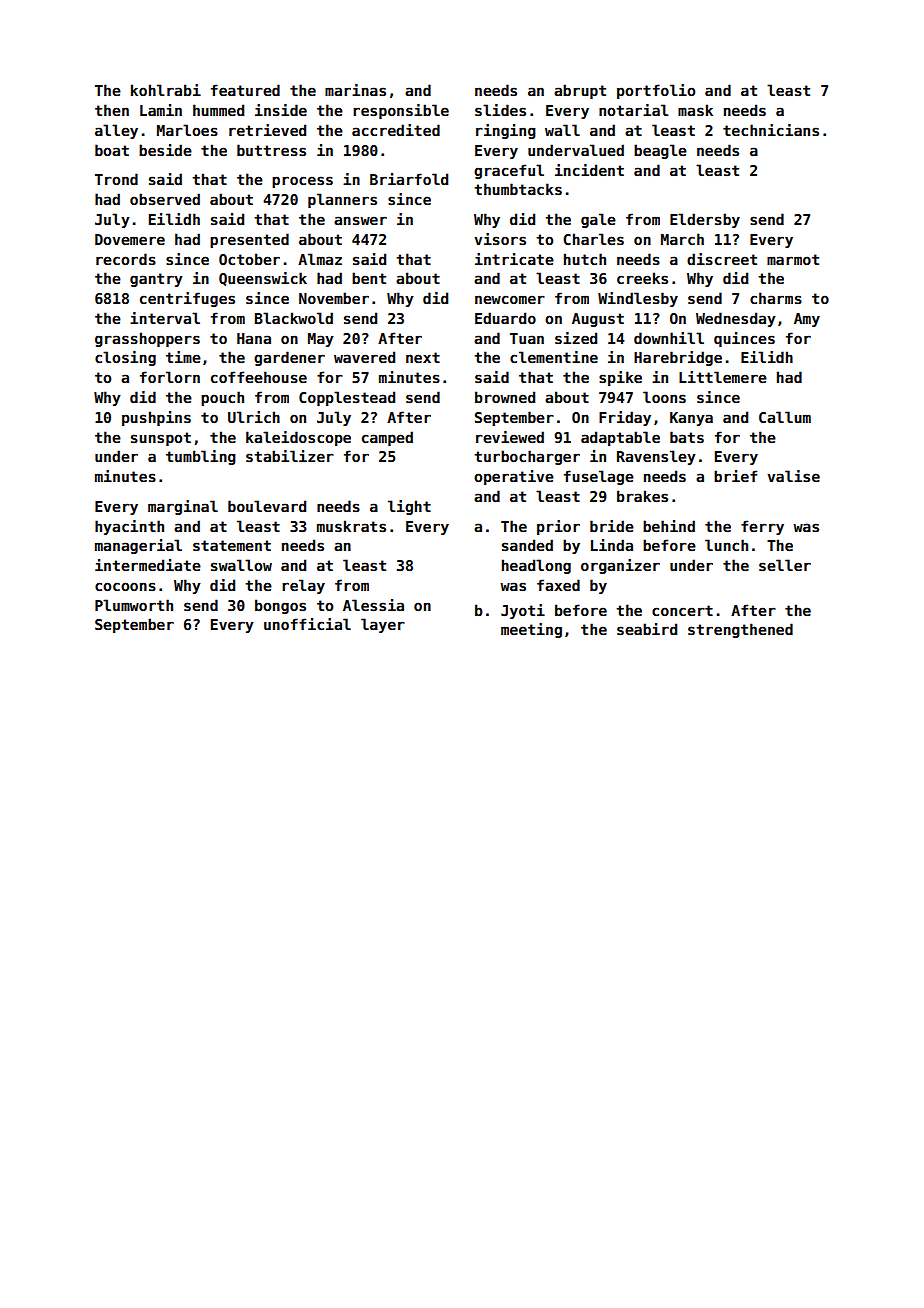  What do you see at coordinates (705, 220) in the image?
I see `Eldersby` at bounding box center [705, 220].
